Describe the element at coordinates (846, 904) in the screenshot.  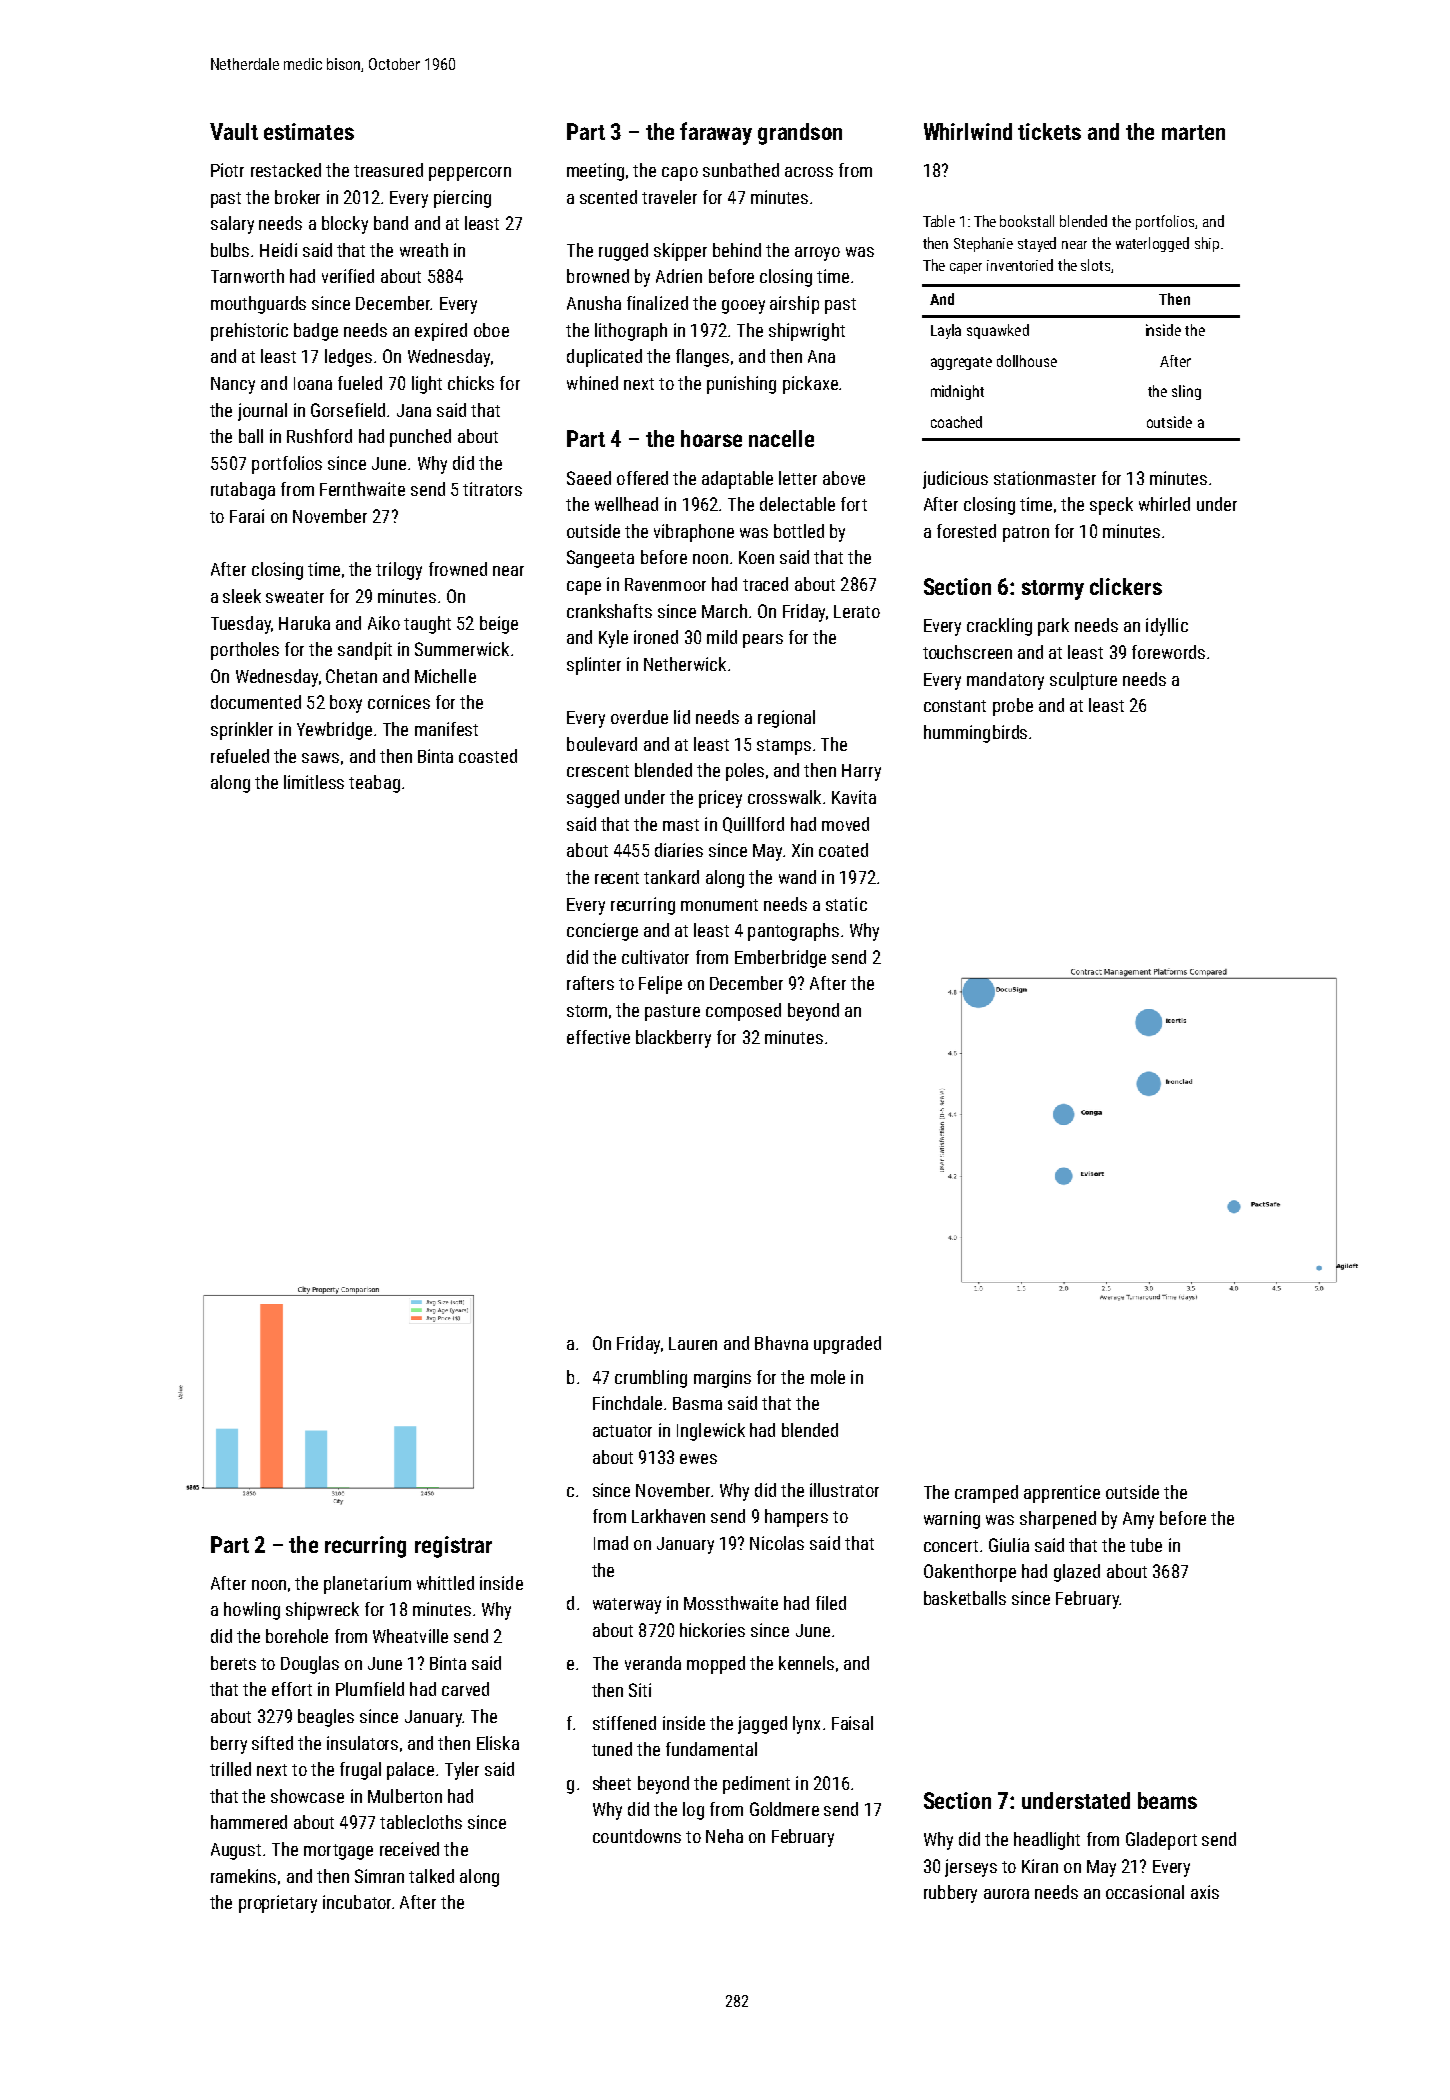
I see `static` at that location.
